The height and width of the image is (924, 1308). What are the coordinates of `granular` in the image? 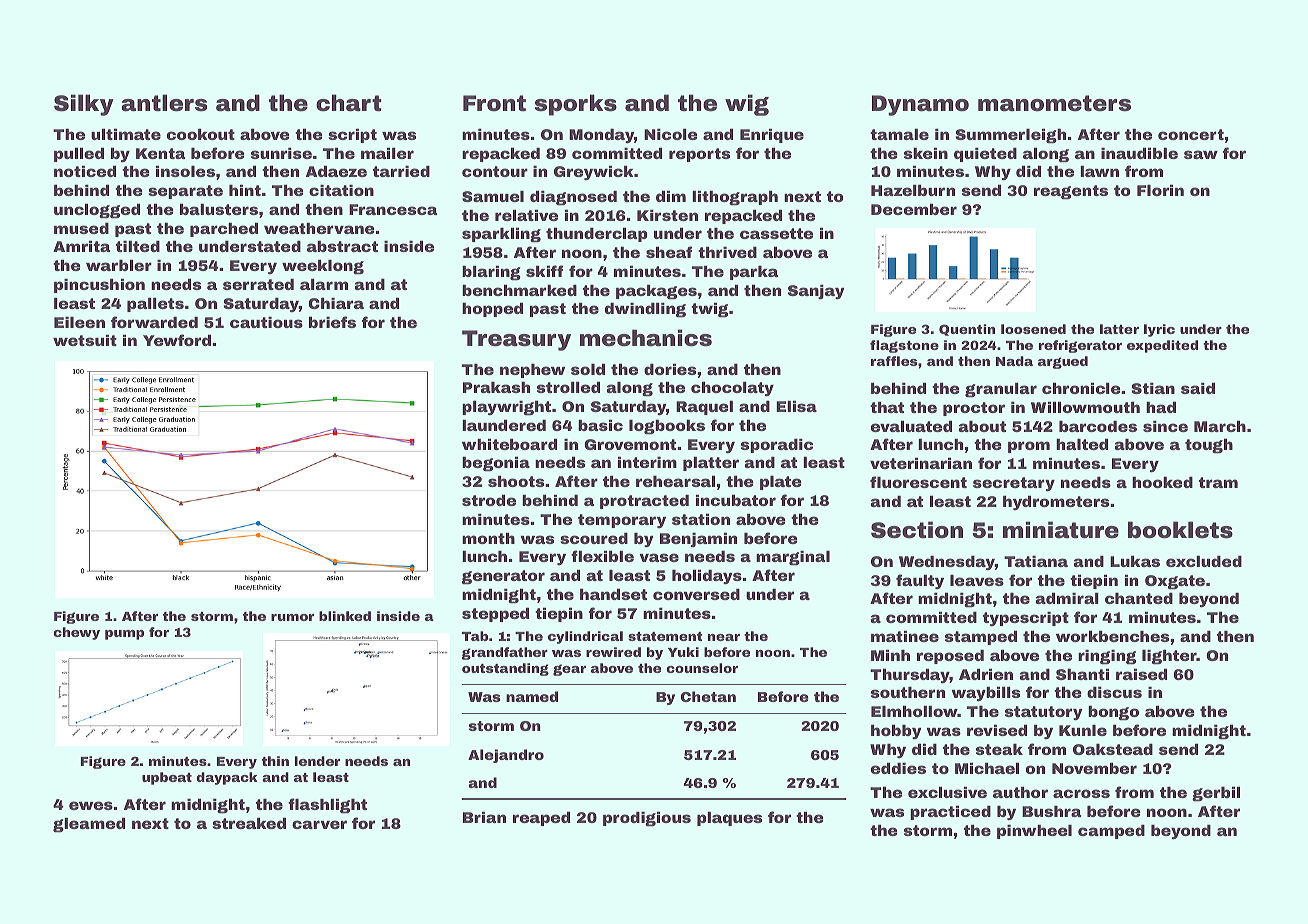 It's located at (1001, 390).
